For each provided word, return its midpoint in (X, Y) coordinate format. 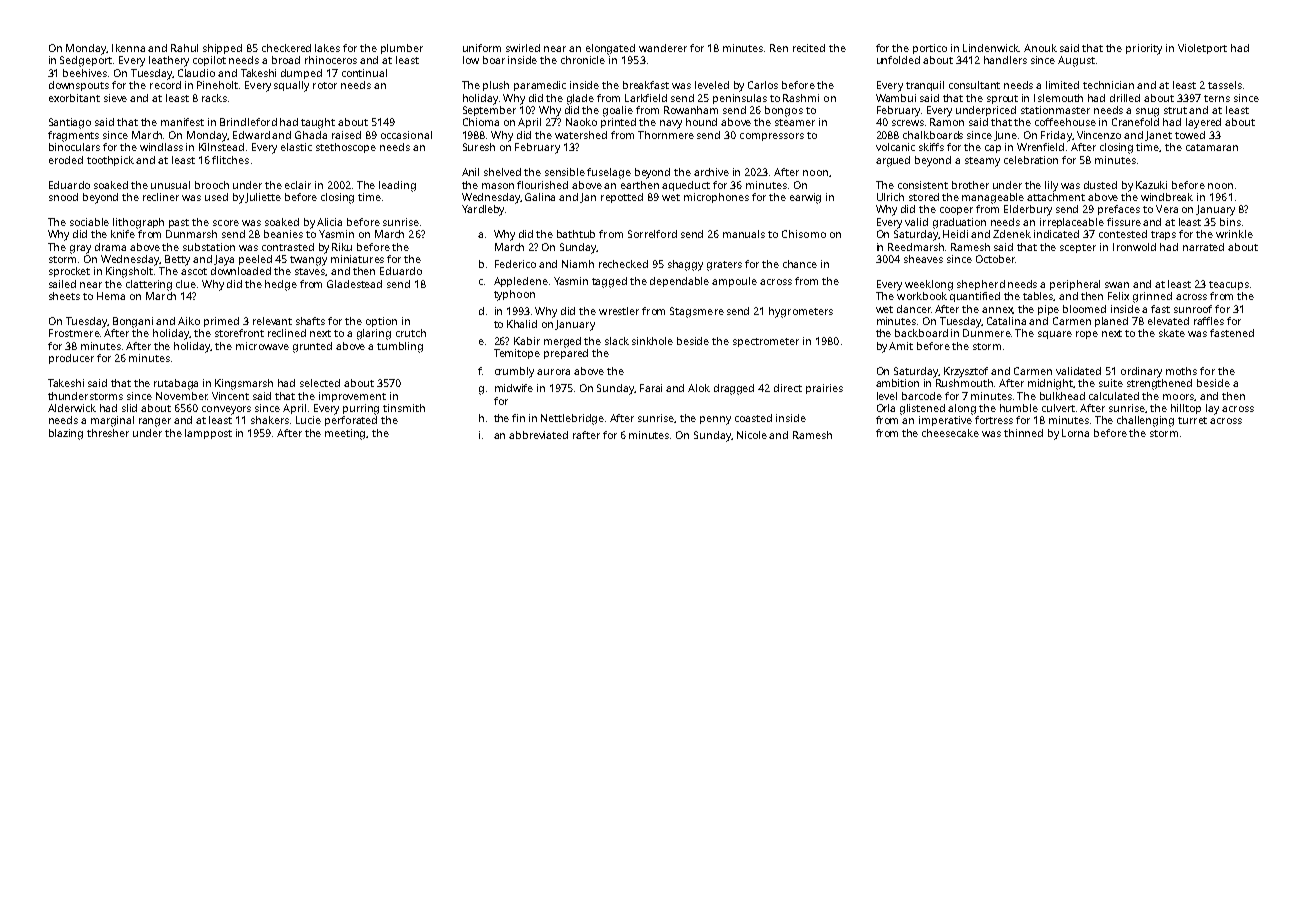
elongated (610, 49)
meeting (346, 434)
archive (711, 172)
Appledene (521, 282)
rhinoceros (331, 60)
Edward (251, 135)
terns (1217, 98)
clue (186, 284)
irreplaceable (1072, 223)
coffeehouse (1065, 122)
